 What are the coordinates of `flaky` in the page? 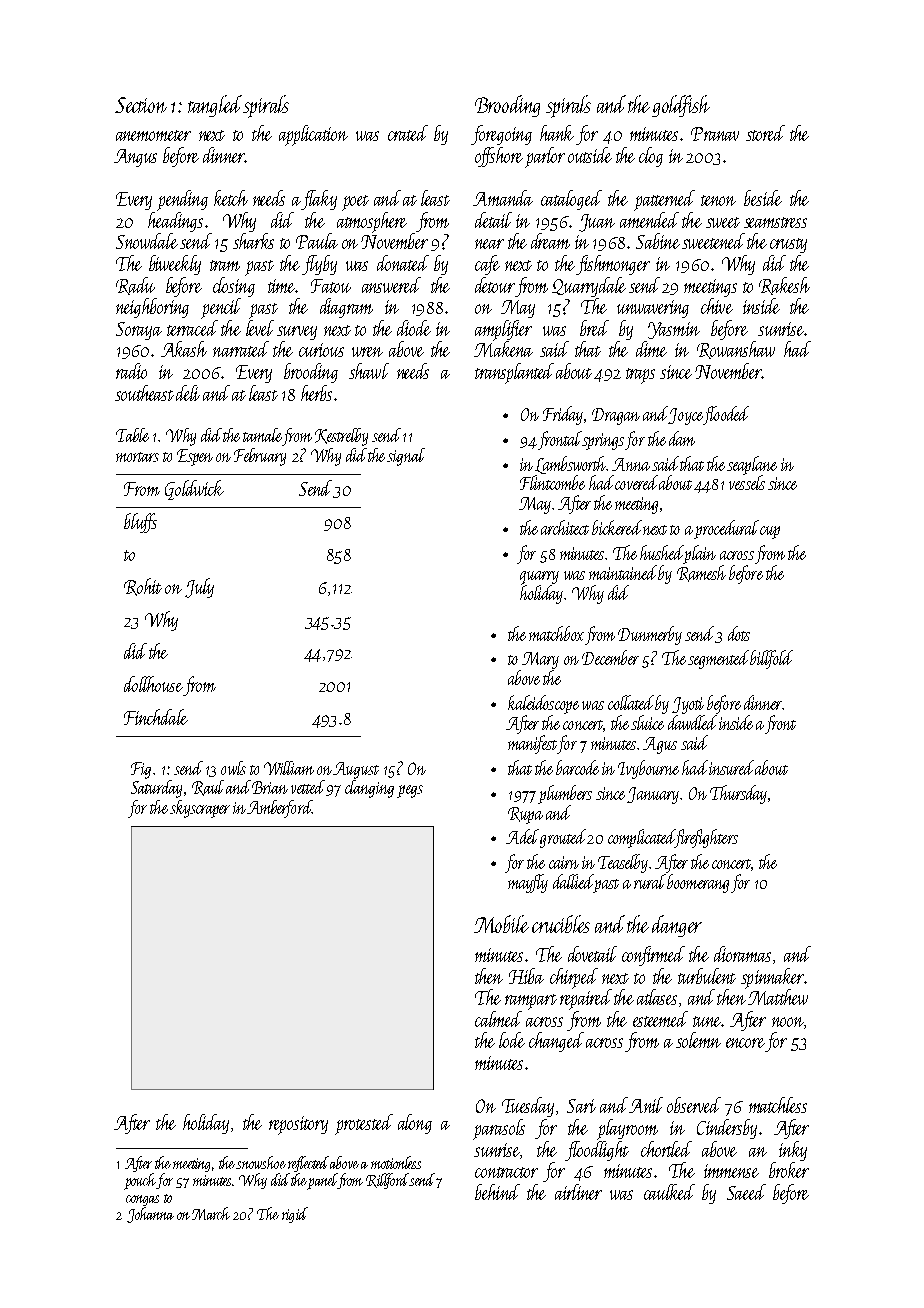 It's located at (319, 200).
